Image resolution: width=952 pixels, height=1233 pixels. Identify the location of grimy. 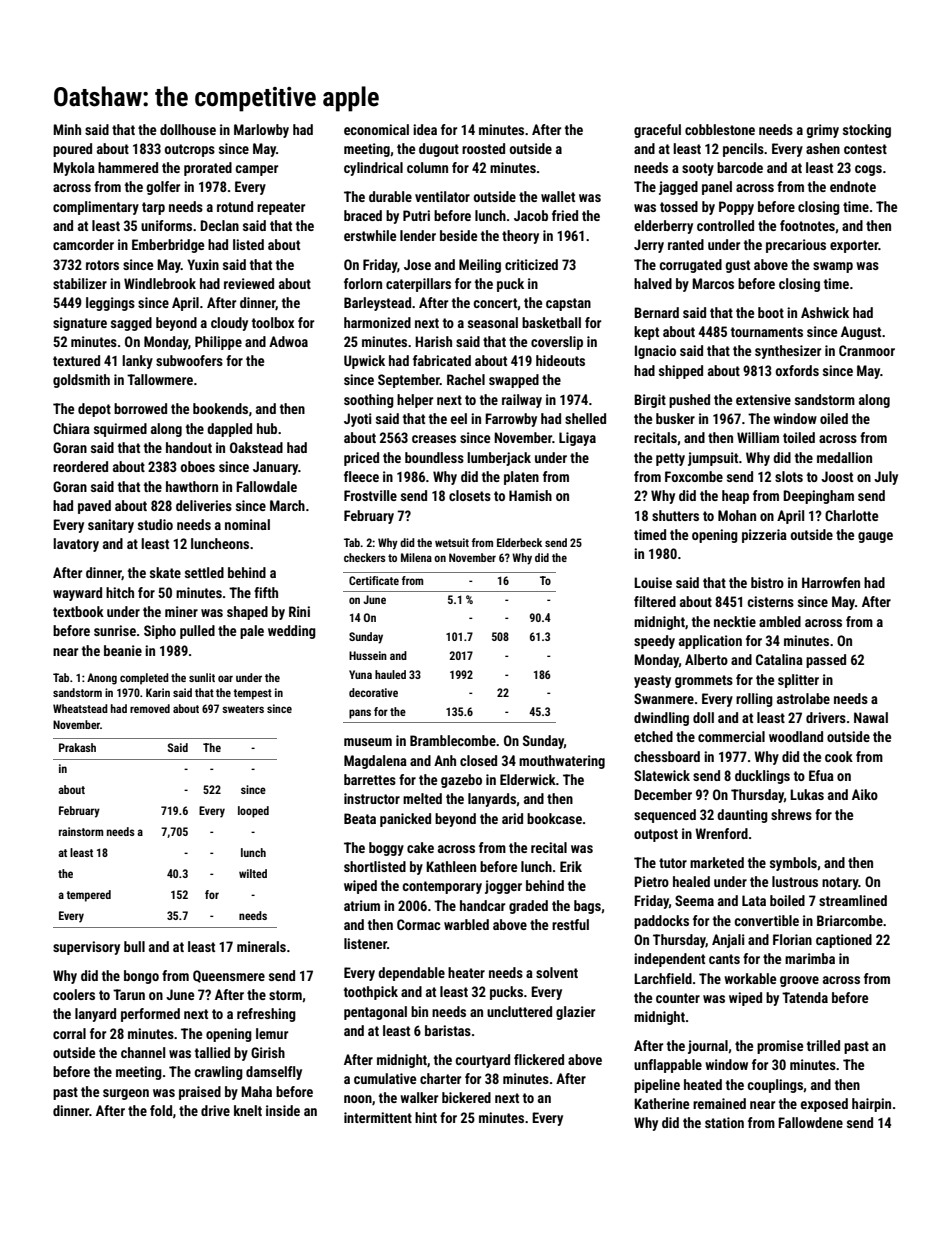
(822, 131).
